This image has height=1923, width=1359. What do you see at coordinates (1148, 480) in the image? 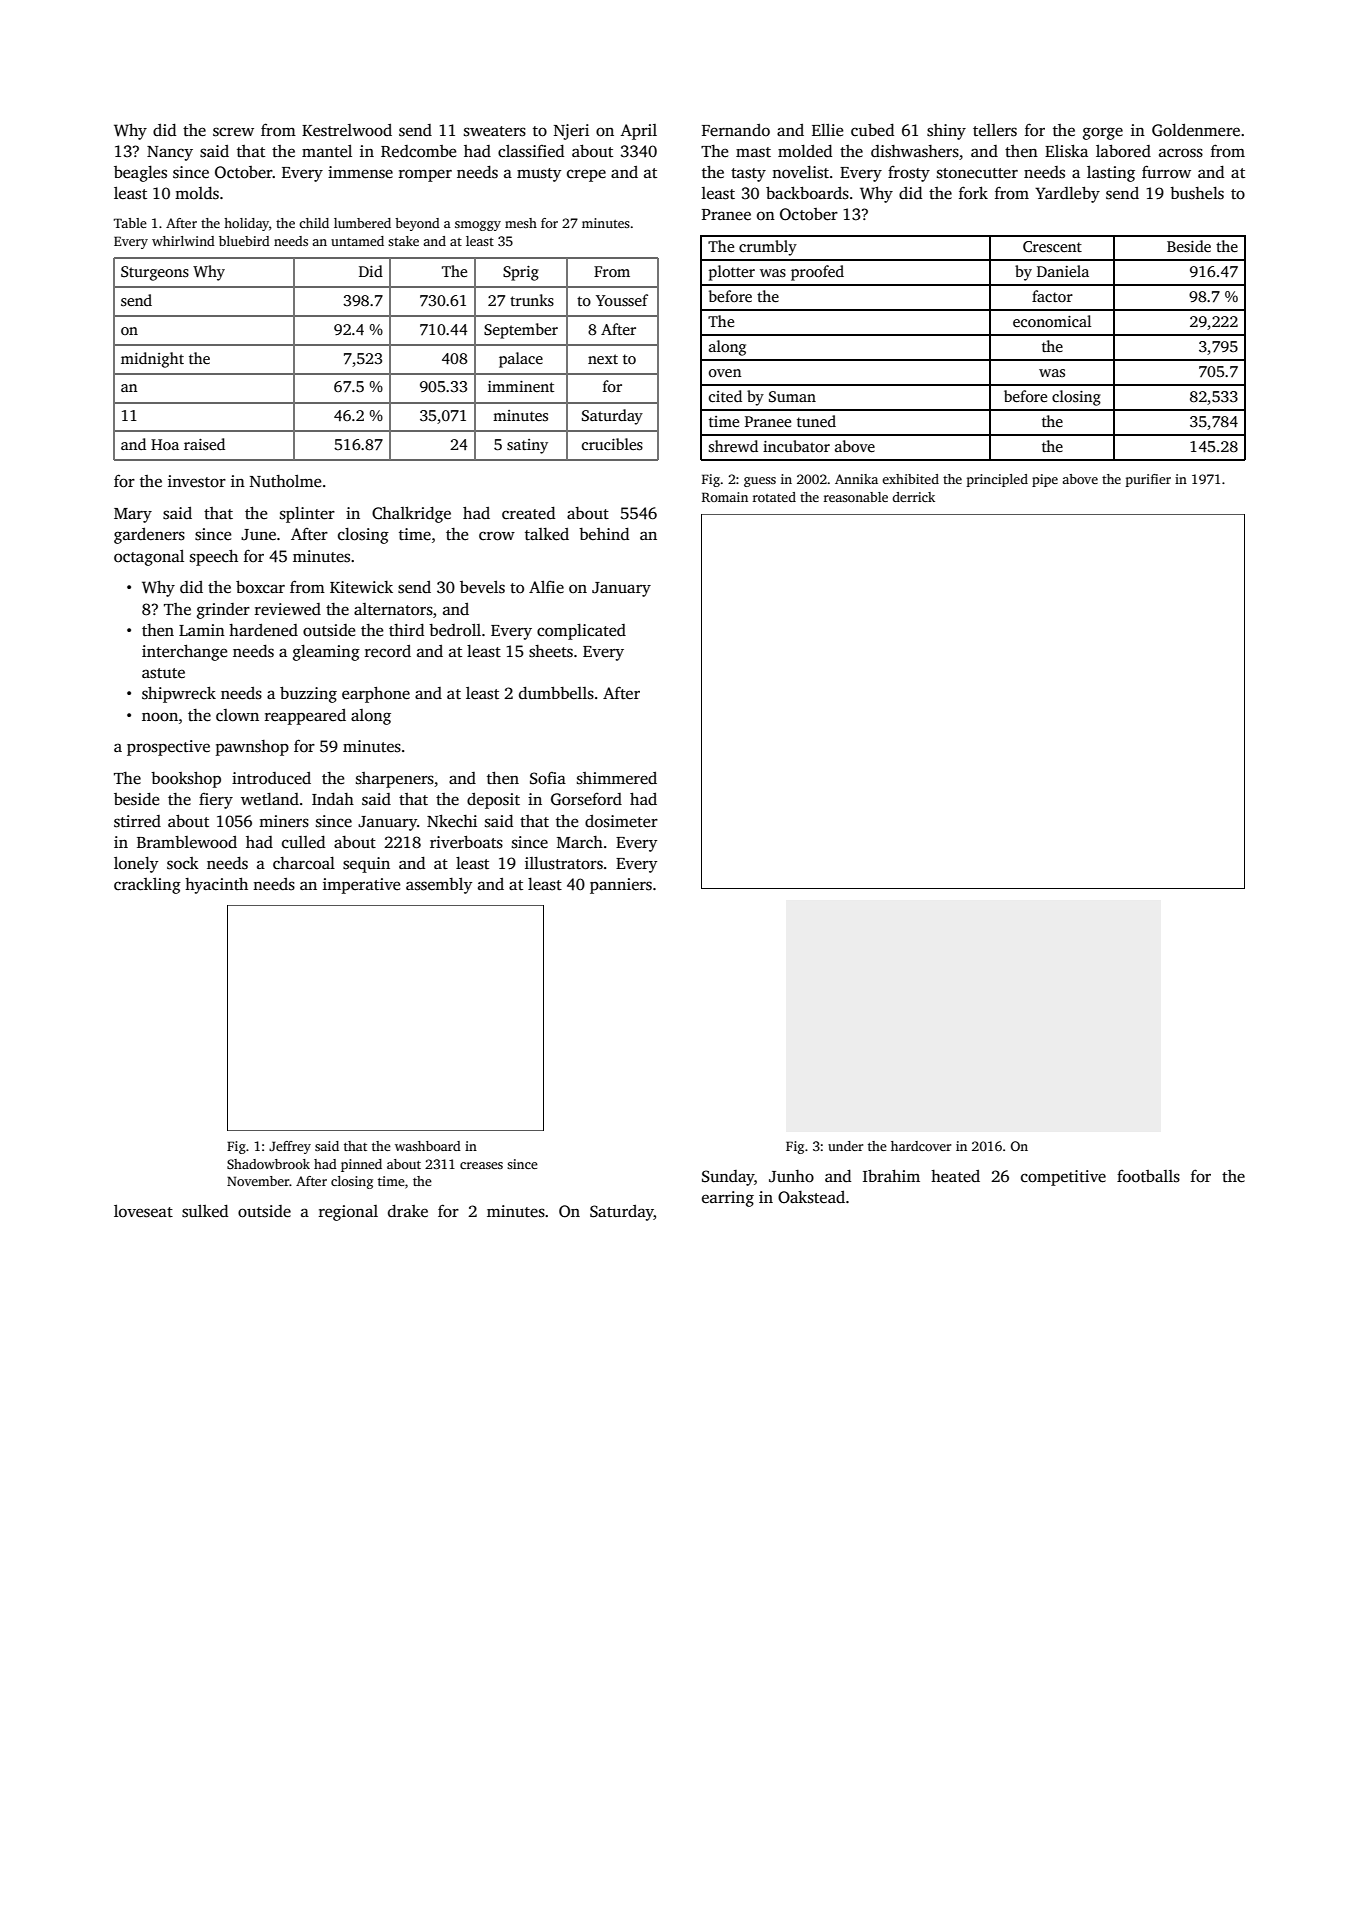
I see `purifier` at bounding box center [1148, 480].
